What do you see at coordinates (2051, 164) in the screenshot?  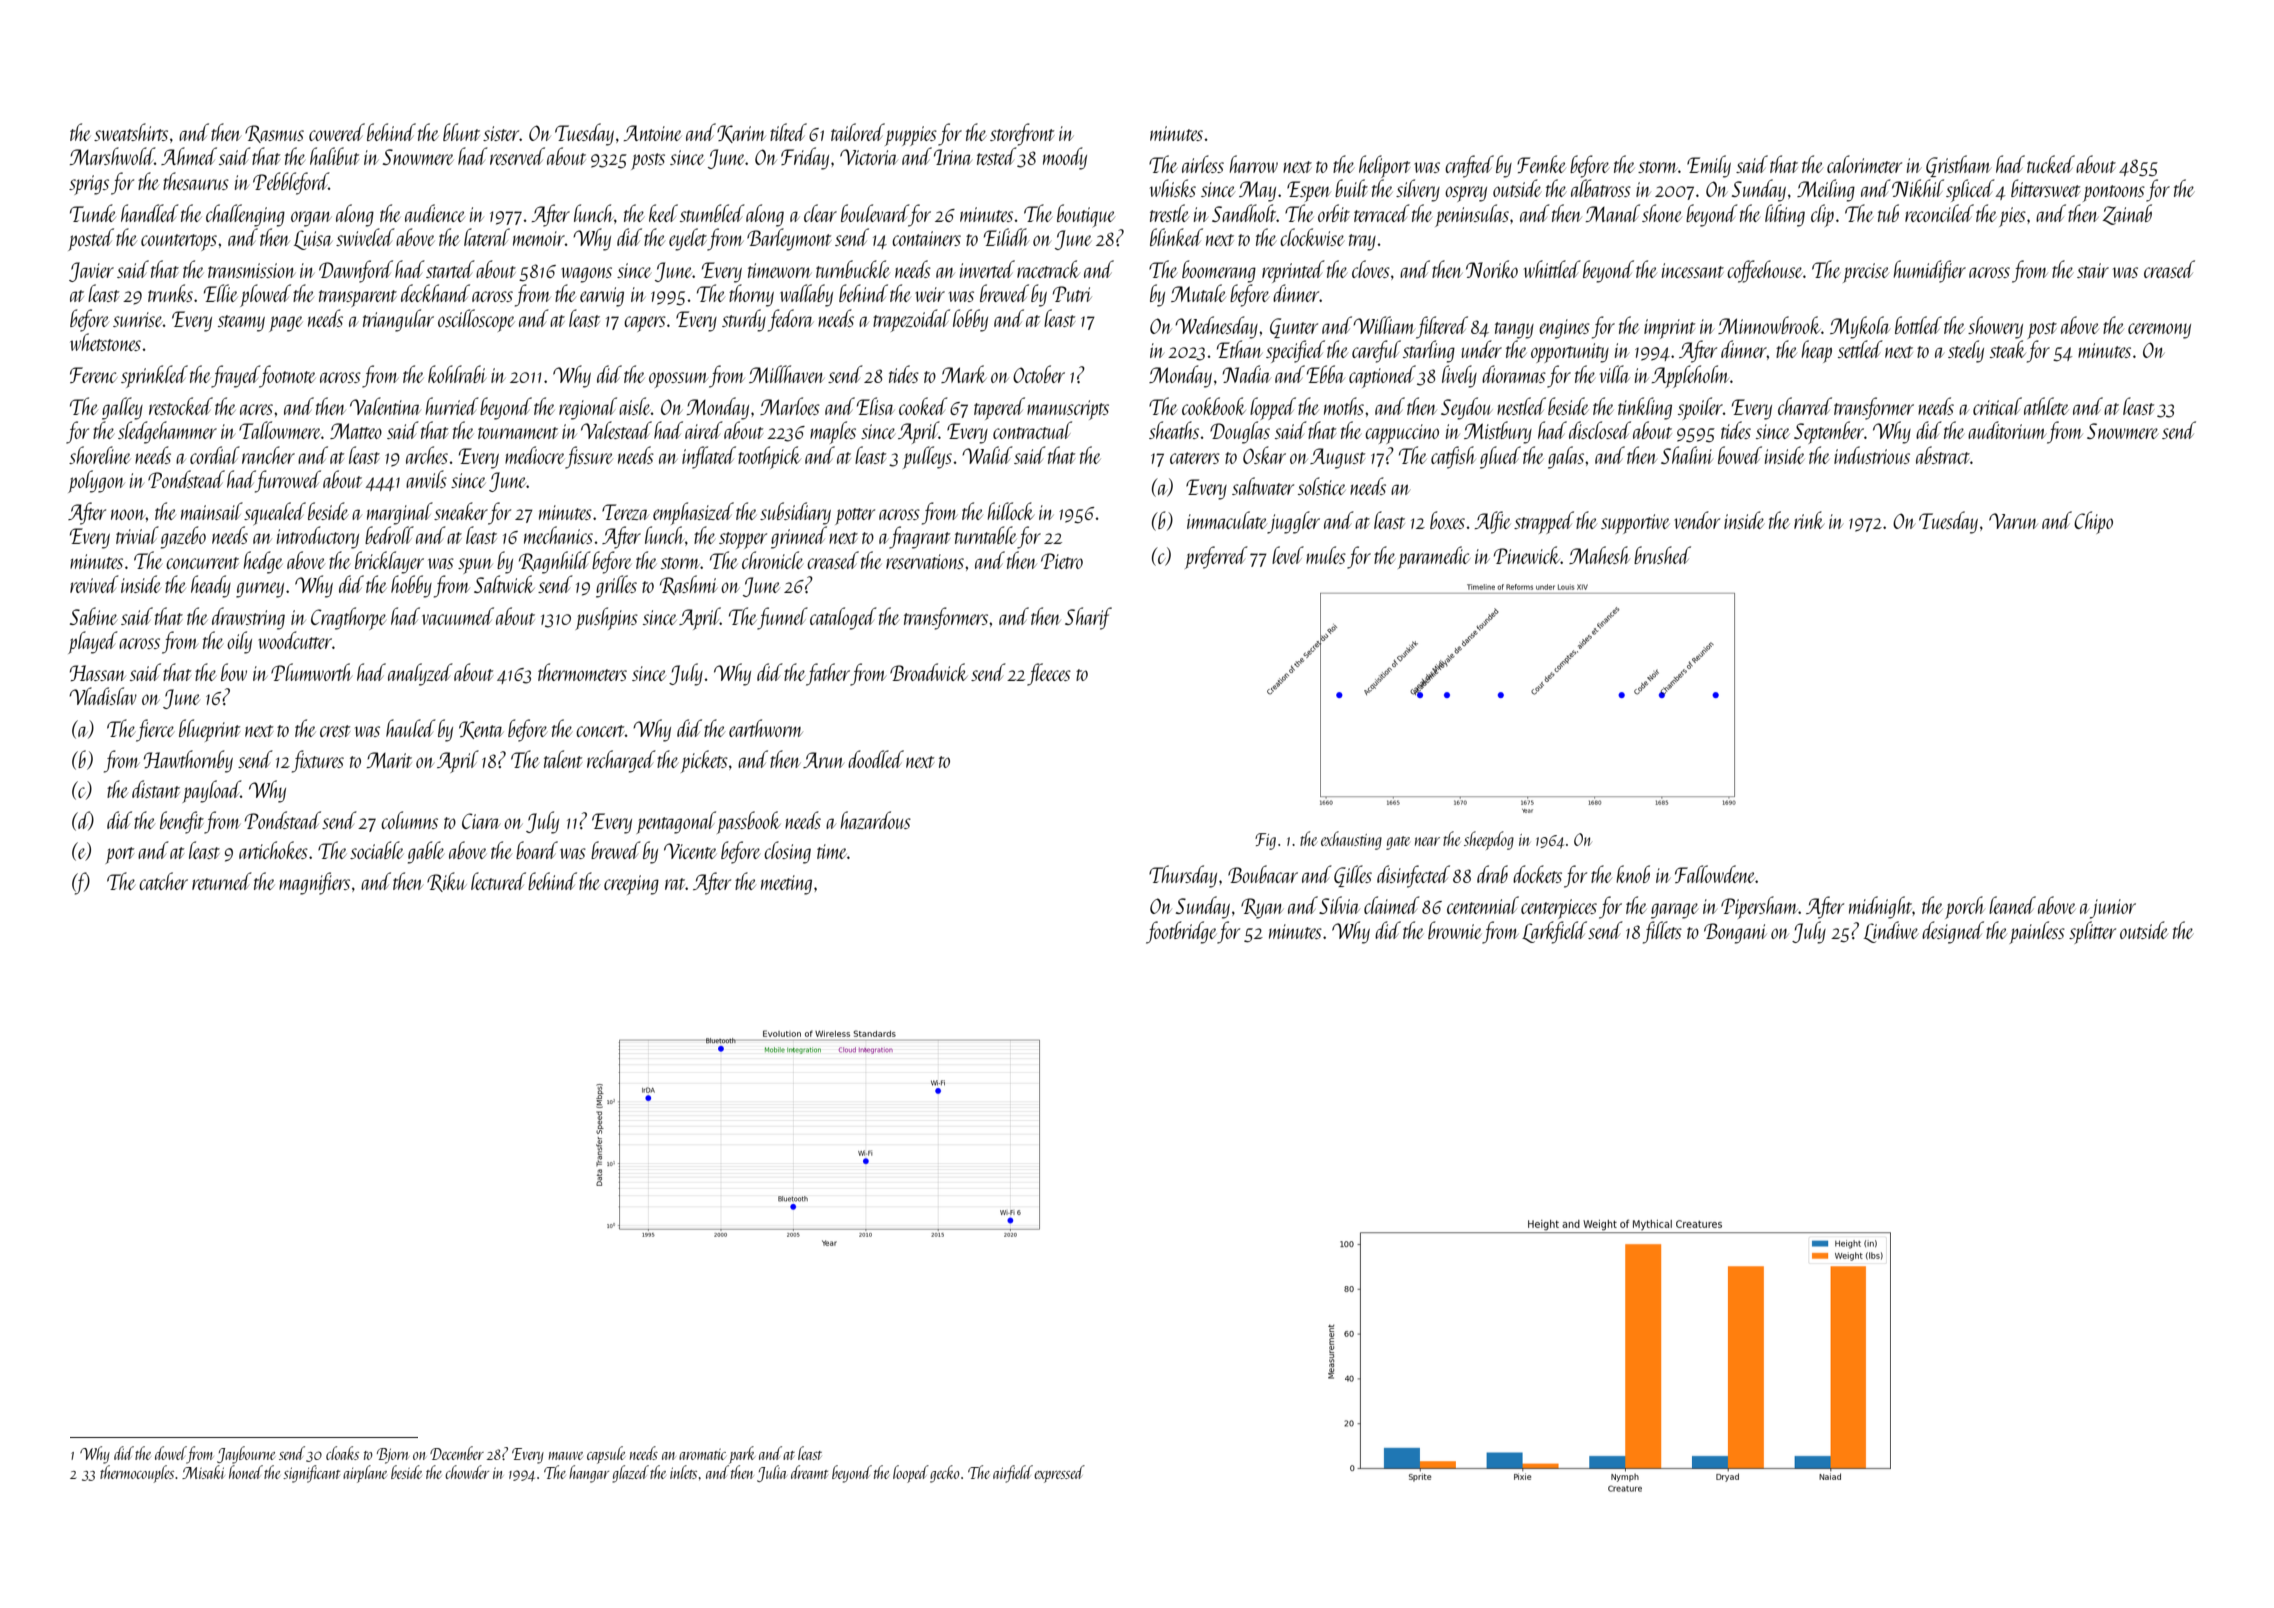 I see `tucked` at bounding box center [2051, 164].
